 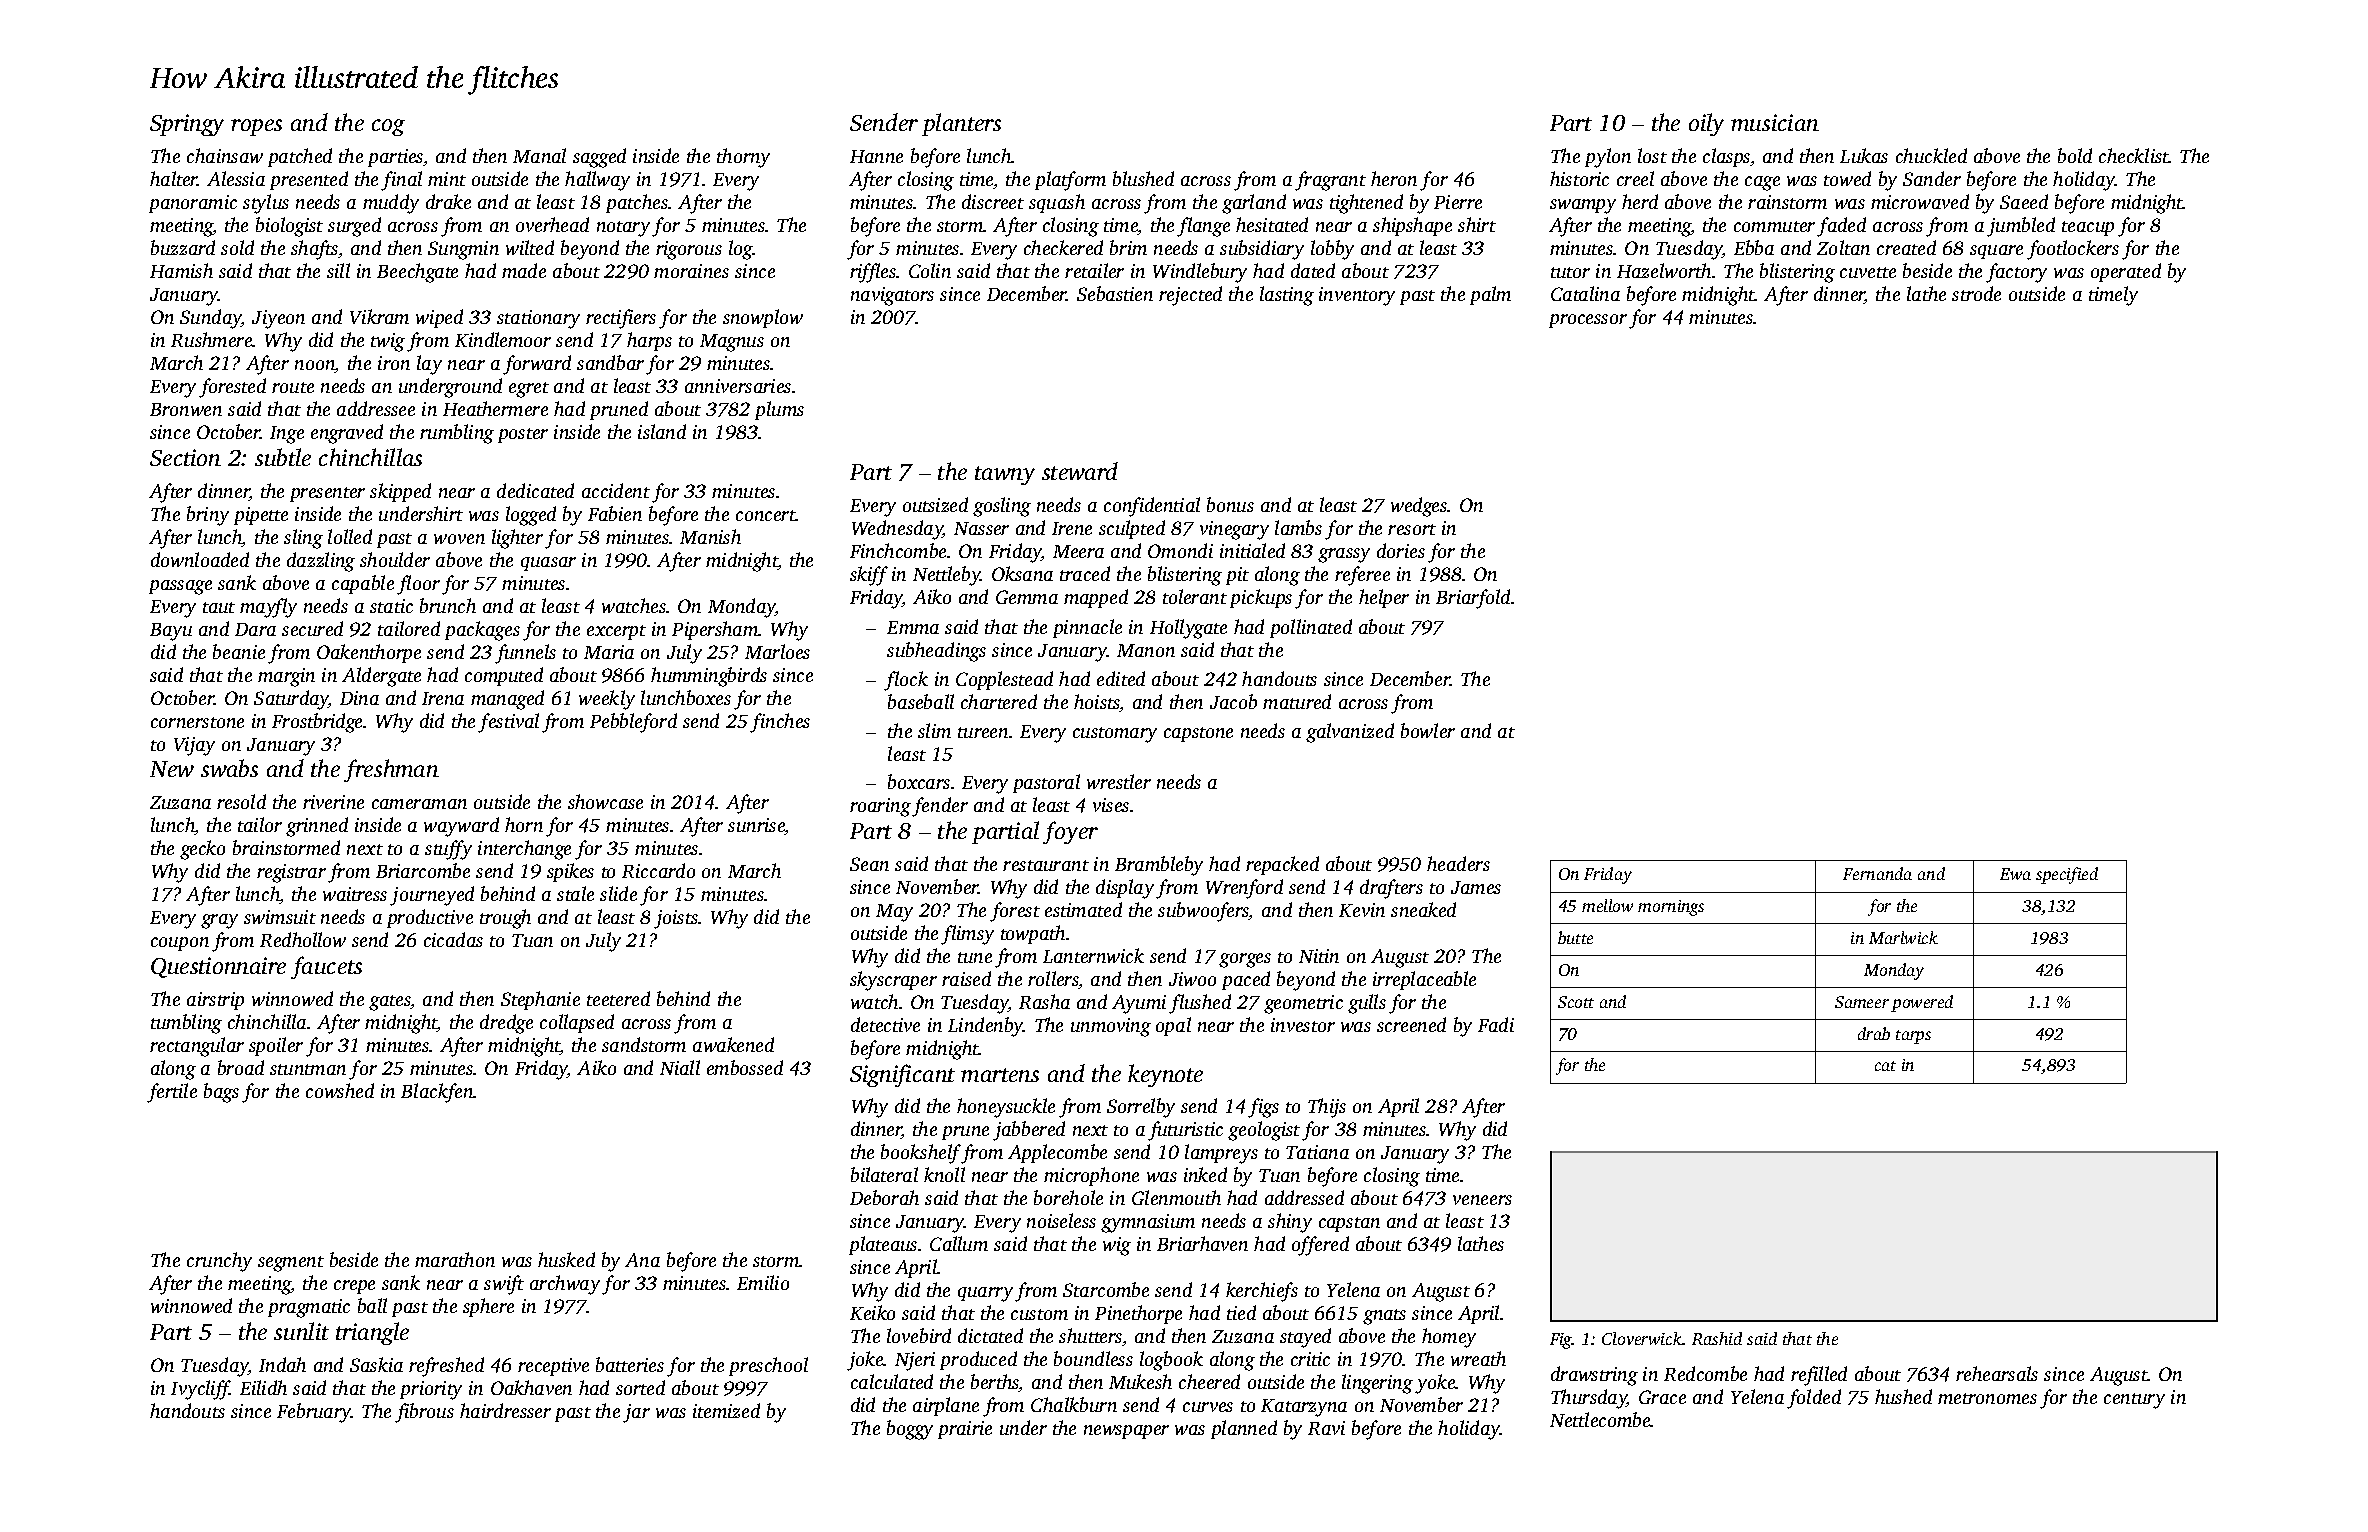 I want to click on joists, so click(x=676, y=919).
